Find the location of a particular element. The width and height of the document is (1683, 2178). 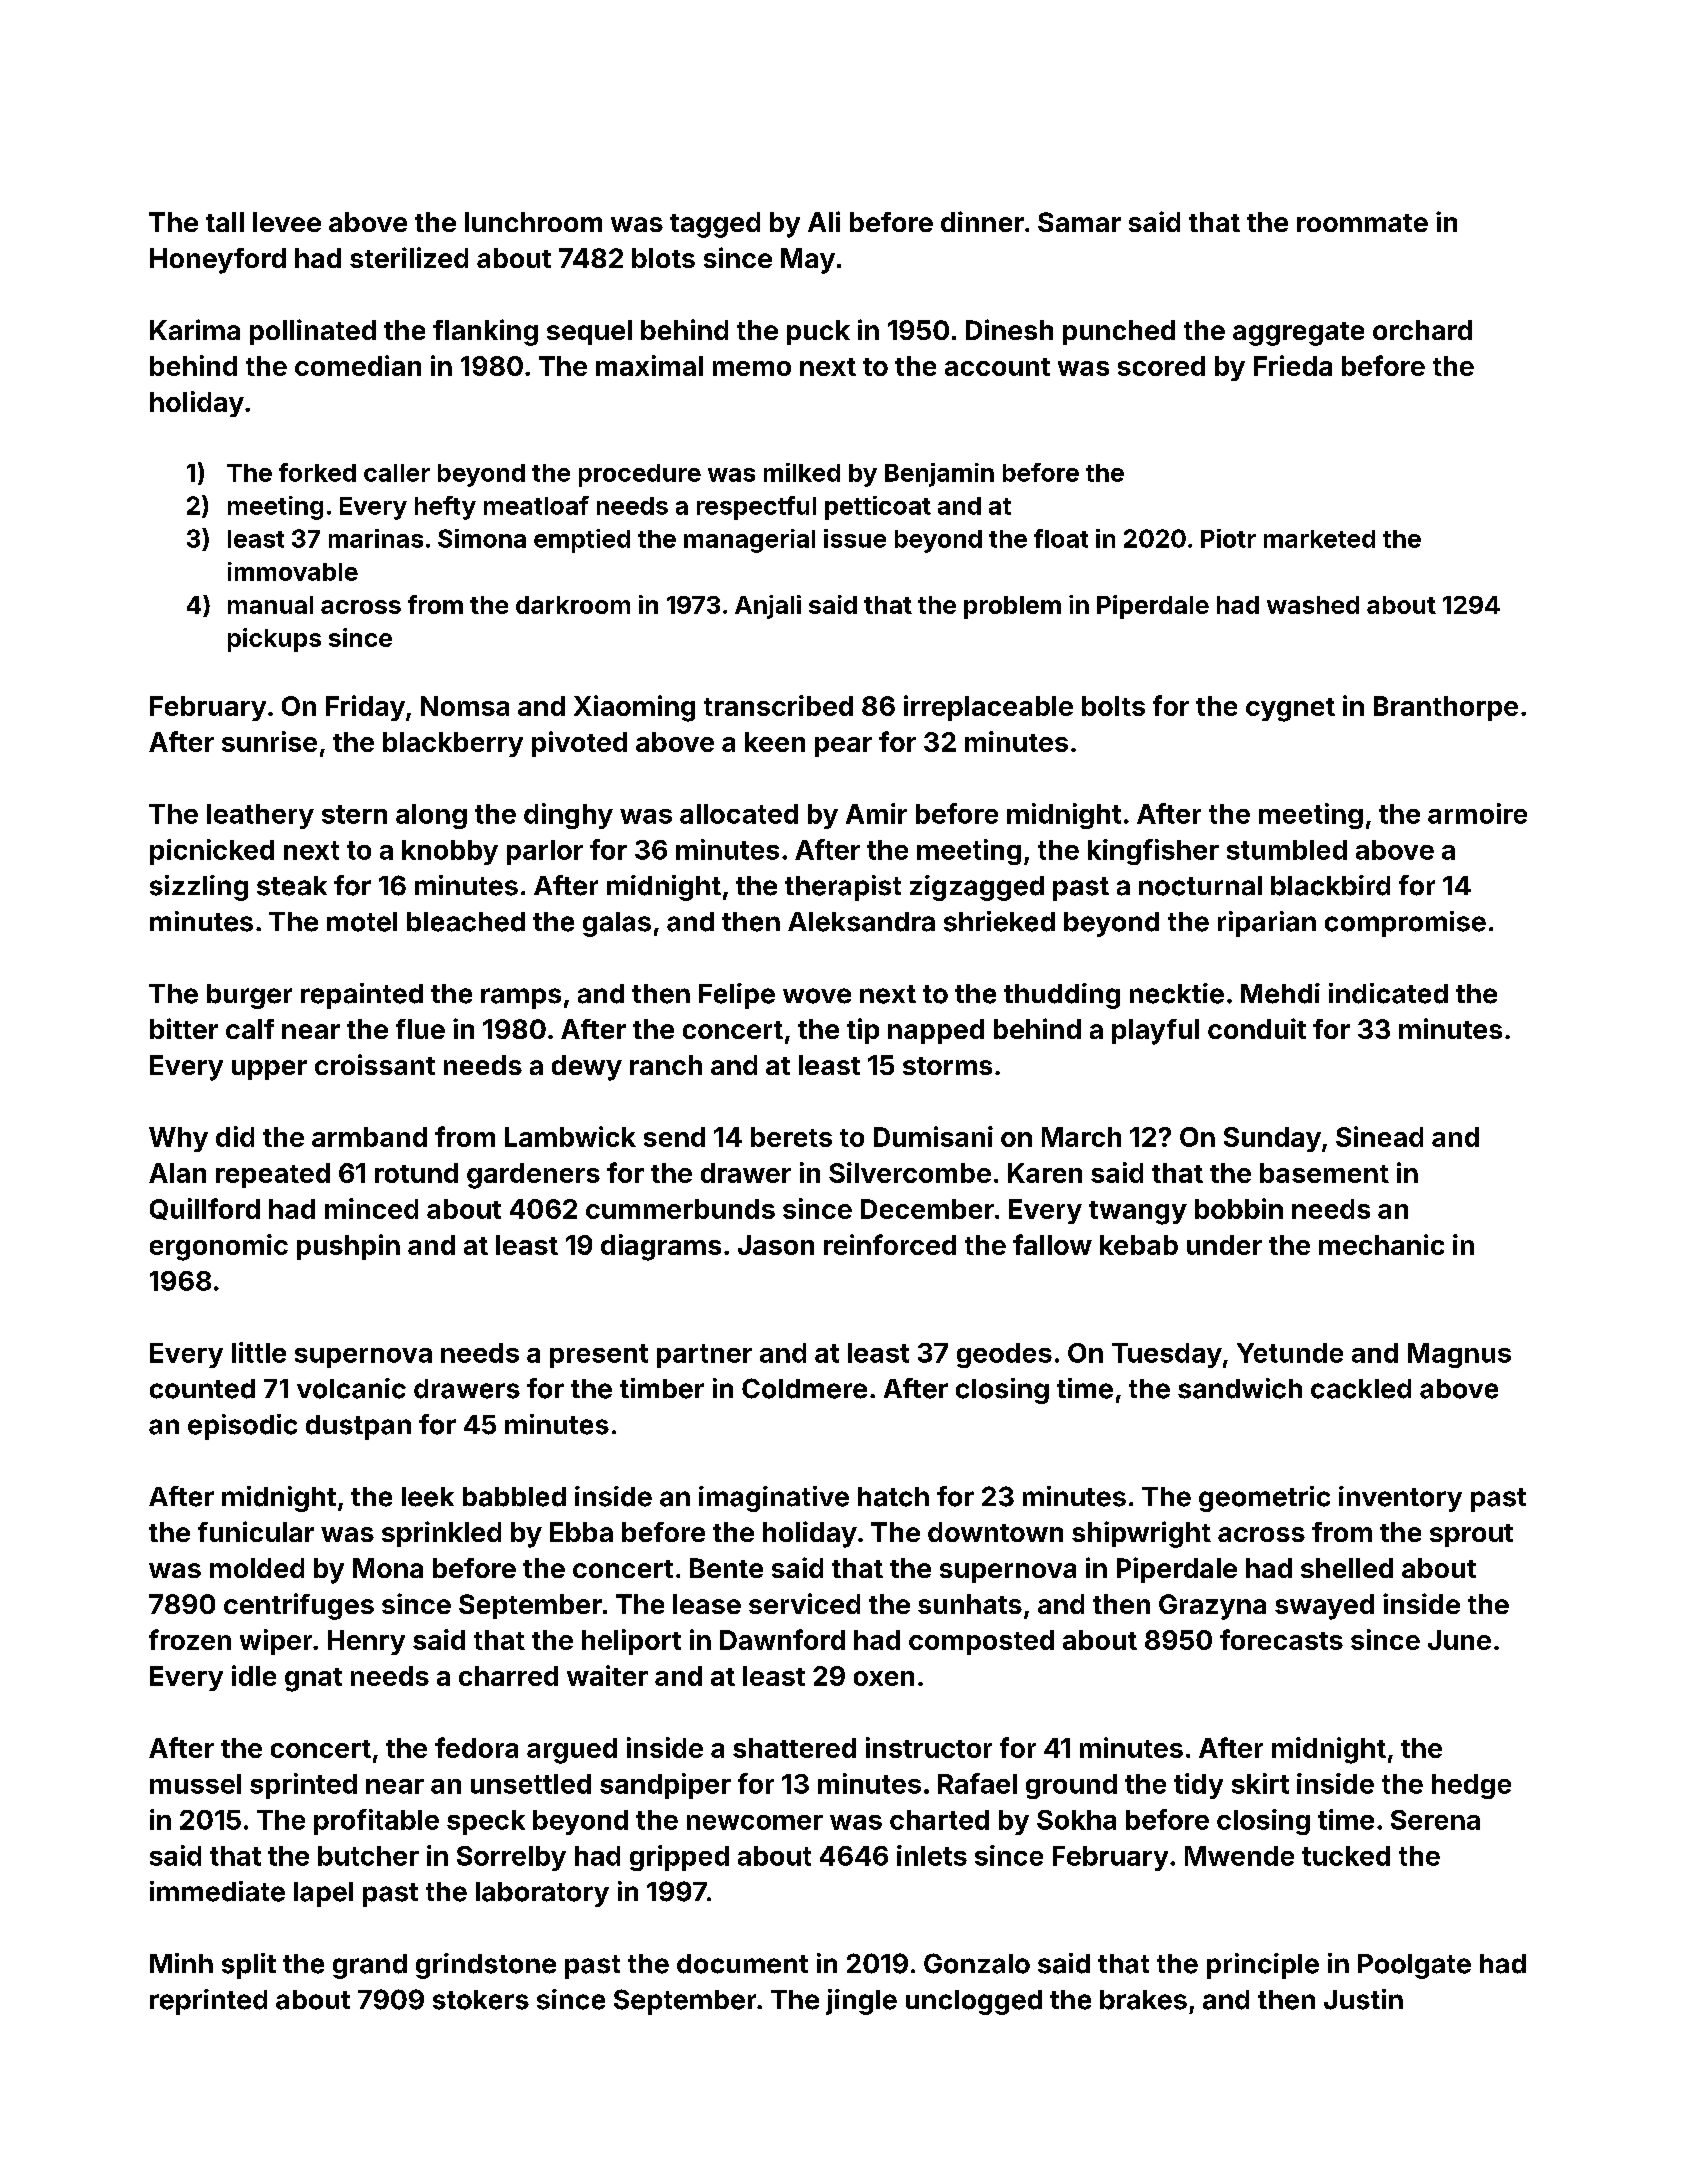

steak is located at coordinates (292, 886).
